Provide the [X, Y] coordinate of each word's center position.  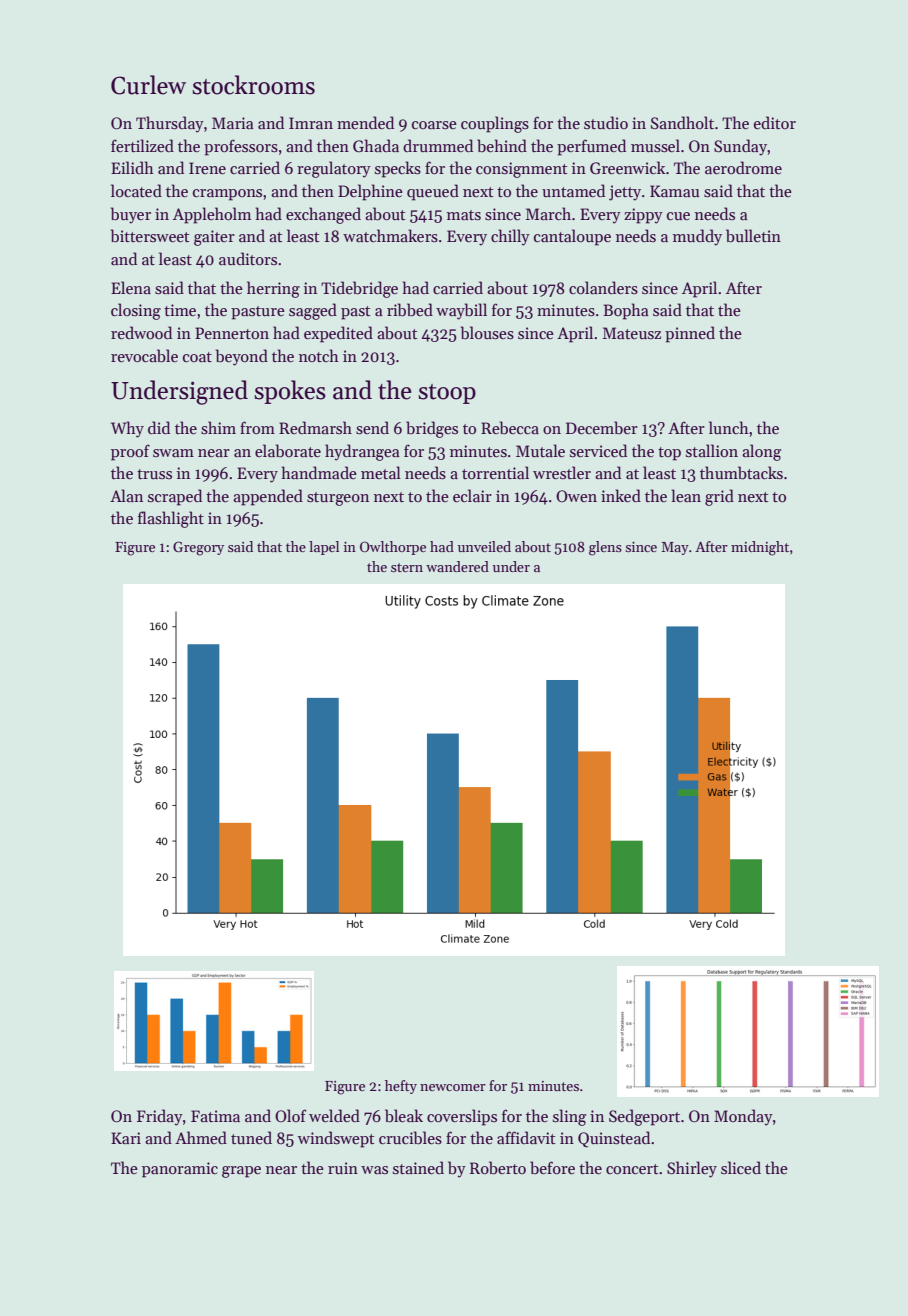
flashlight [171, 519]
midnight [760, 548]
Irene [207, 168]
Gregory [198, 548]
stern [407, 567]
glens [605, 548]
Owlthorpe [393, 548]
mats [464, 215]
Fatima [215, 1116]
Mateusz [632, 333]
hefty [401, 1087]
